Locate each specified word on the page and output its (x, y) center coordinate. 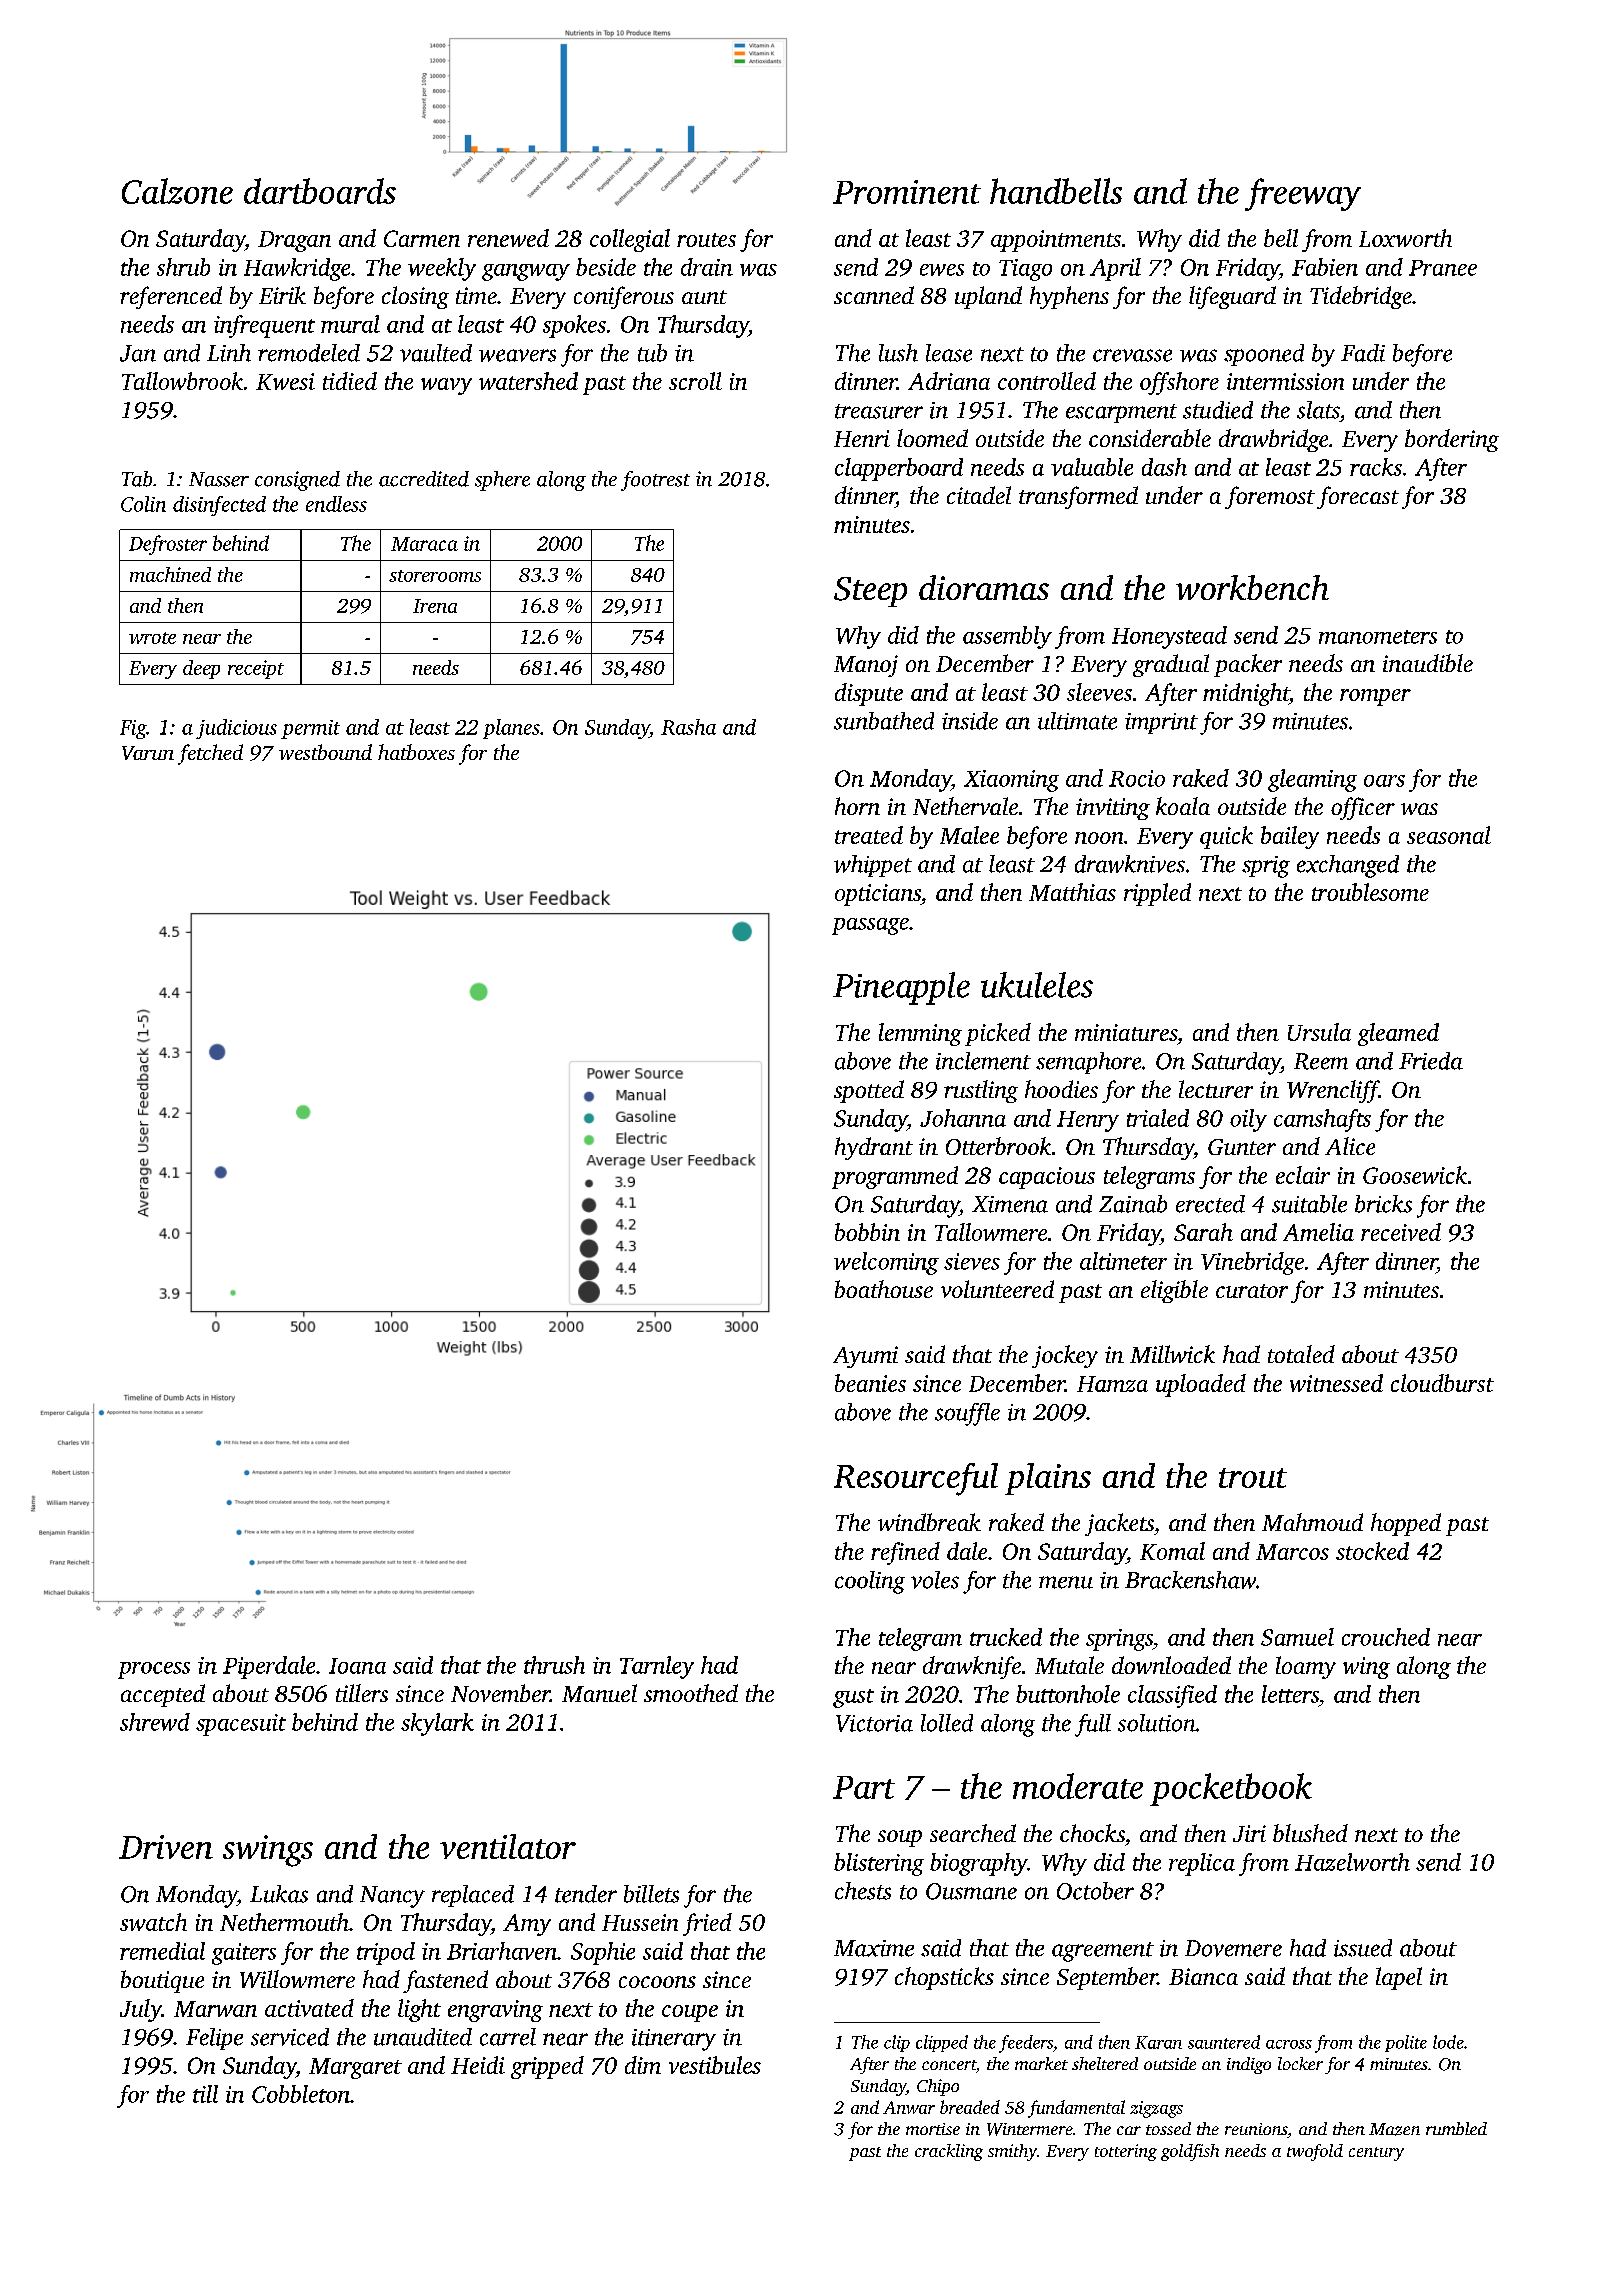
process (154, 1670)
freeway (1303, 194)
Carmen (422, 238)
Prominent (907, 192)
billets (651, 1894)
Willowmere (297, 1979)
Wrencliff (1333, 1091)
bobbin (867, 1232)
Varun (148, 753)
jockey (1065, 1356)
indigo (1249, 2065)
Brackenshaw (1190, 1580)
